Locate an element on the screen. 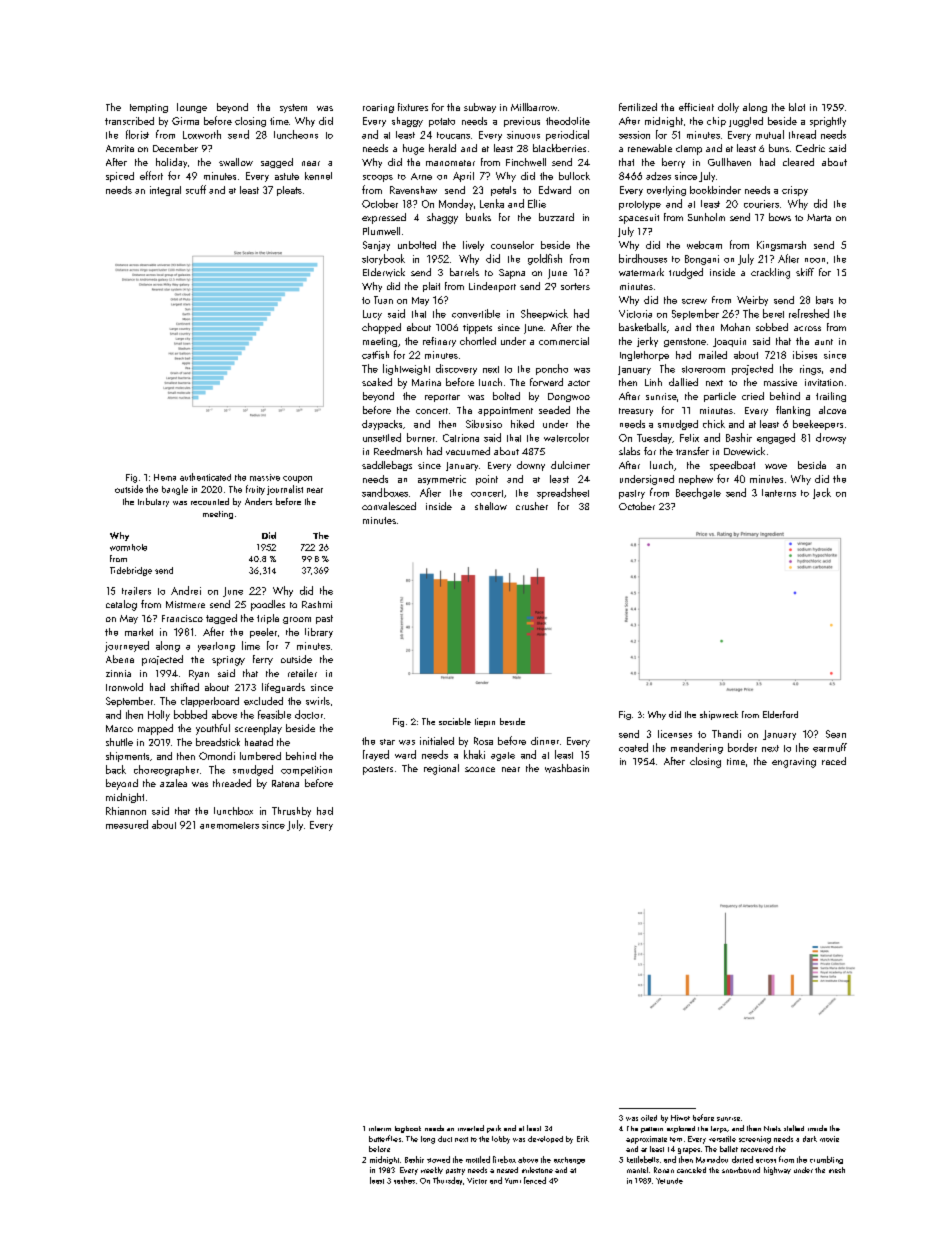 The image size is (952, 1233). Yetunde is located at coordinates (669, 1181).
